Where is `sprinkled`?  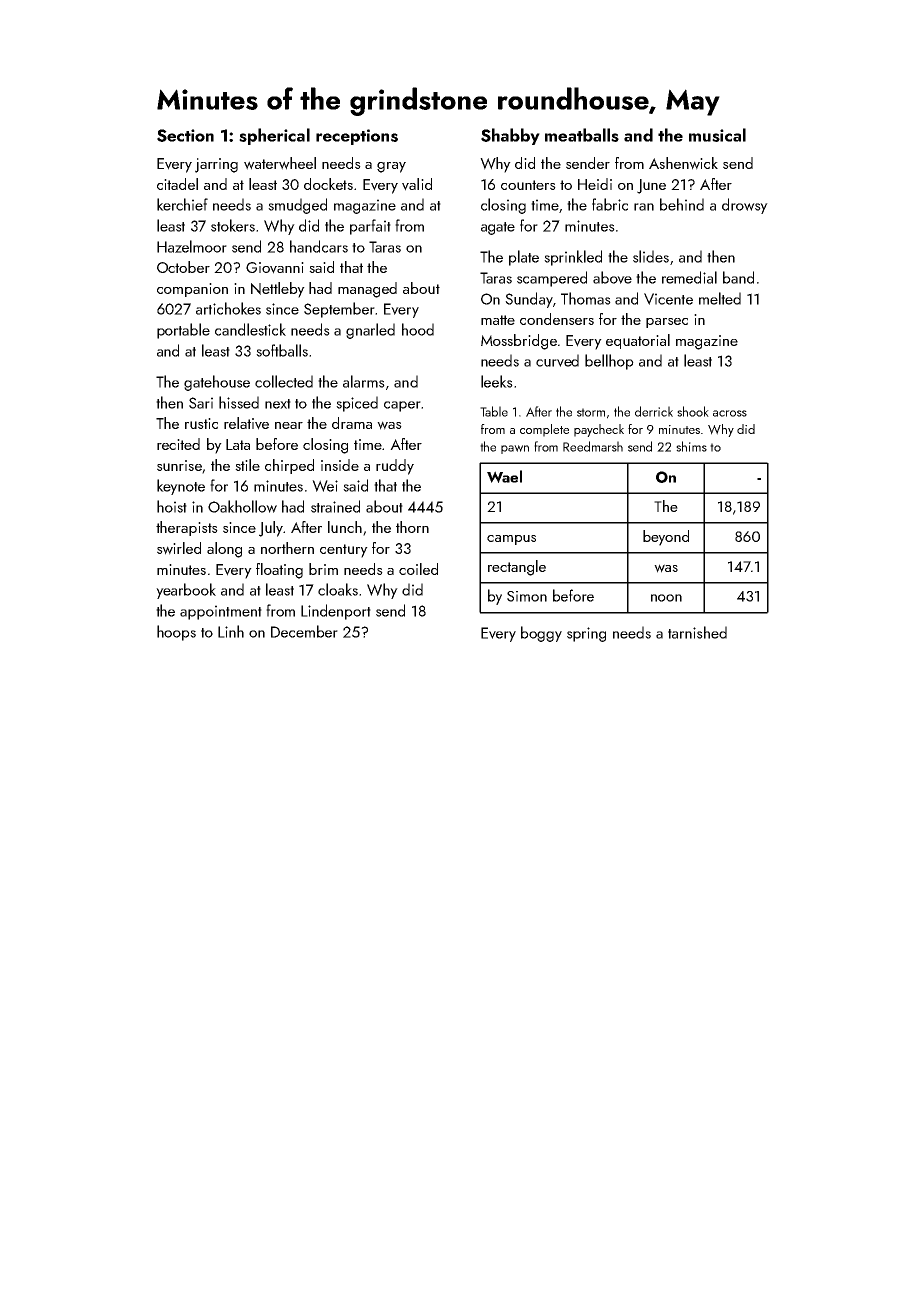
sprinkled is located at coordinates (573, 258).
